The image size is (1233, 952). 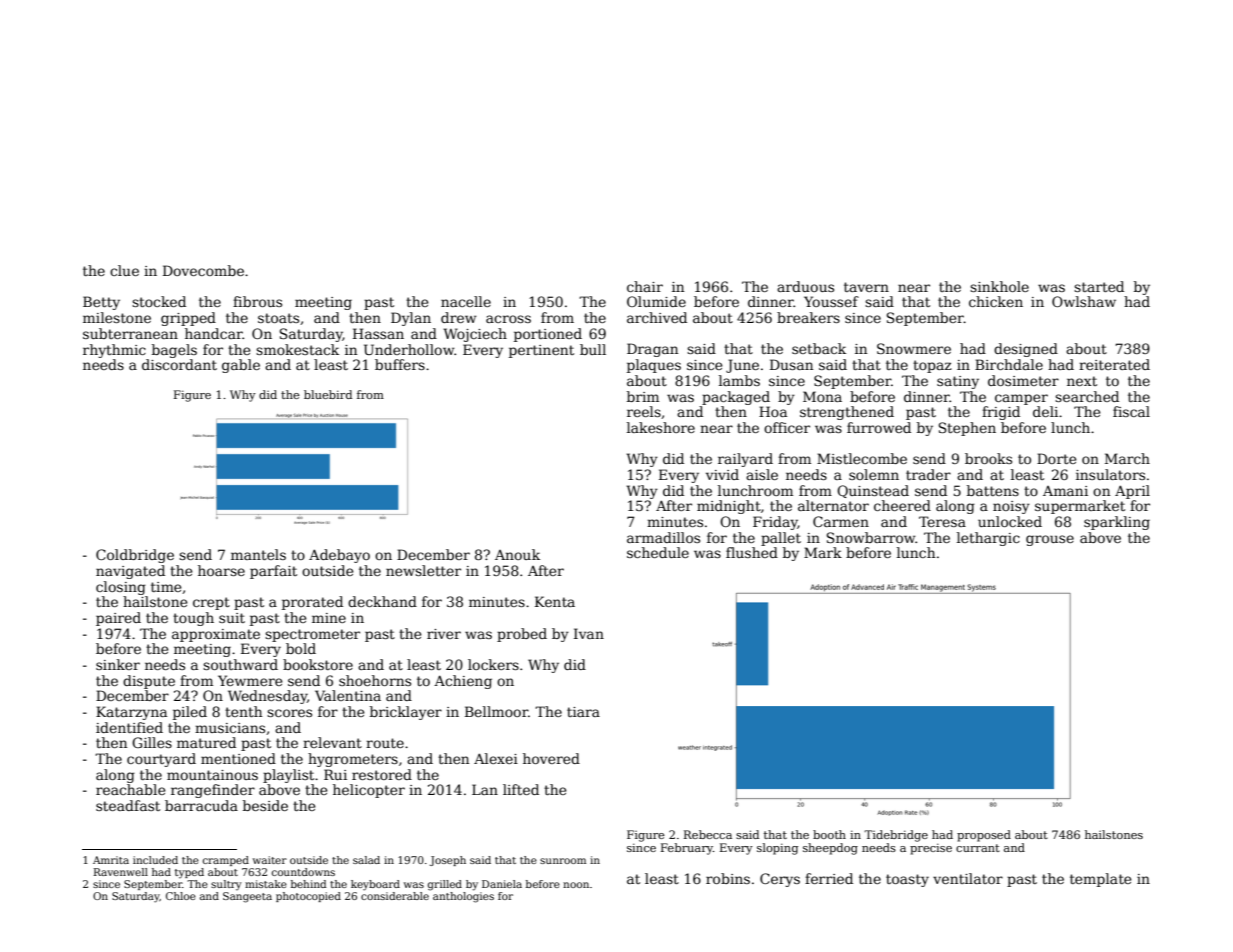 I want to click on subterranean, so click(x=130, y=333).
